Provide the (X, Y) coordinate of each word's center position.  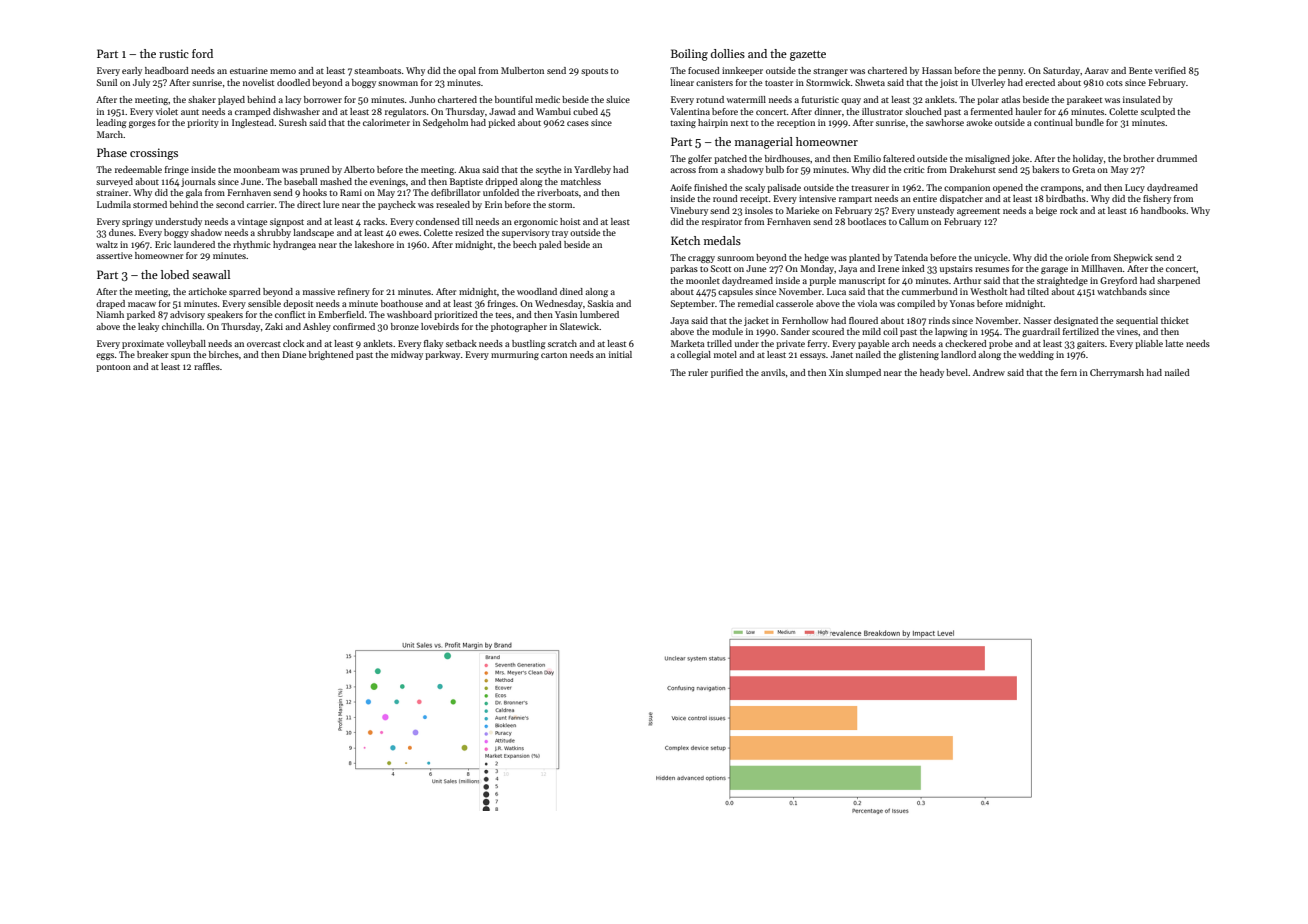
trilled (719, 343)
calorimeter (386, 122)
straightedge (1062, 281)
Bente (1140, 70)
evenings (388, 182)
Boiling (689, 55)
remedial (756, 303)
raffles (207, 366)
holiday (1088, 159)
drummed (1177, 158)
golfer (700, 159)
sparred (245, 292)
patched (730, 159)
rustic (174, 53)
